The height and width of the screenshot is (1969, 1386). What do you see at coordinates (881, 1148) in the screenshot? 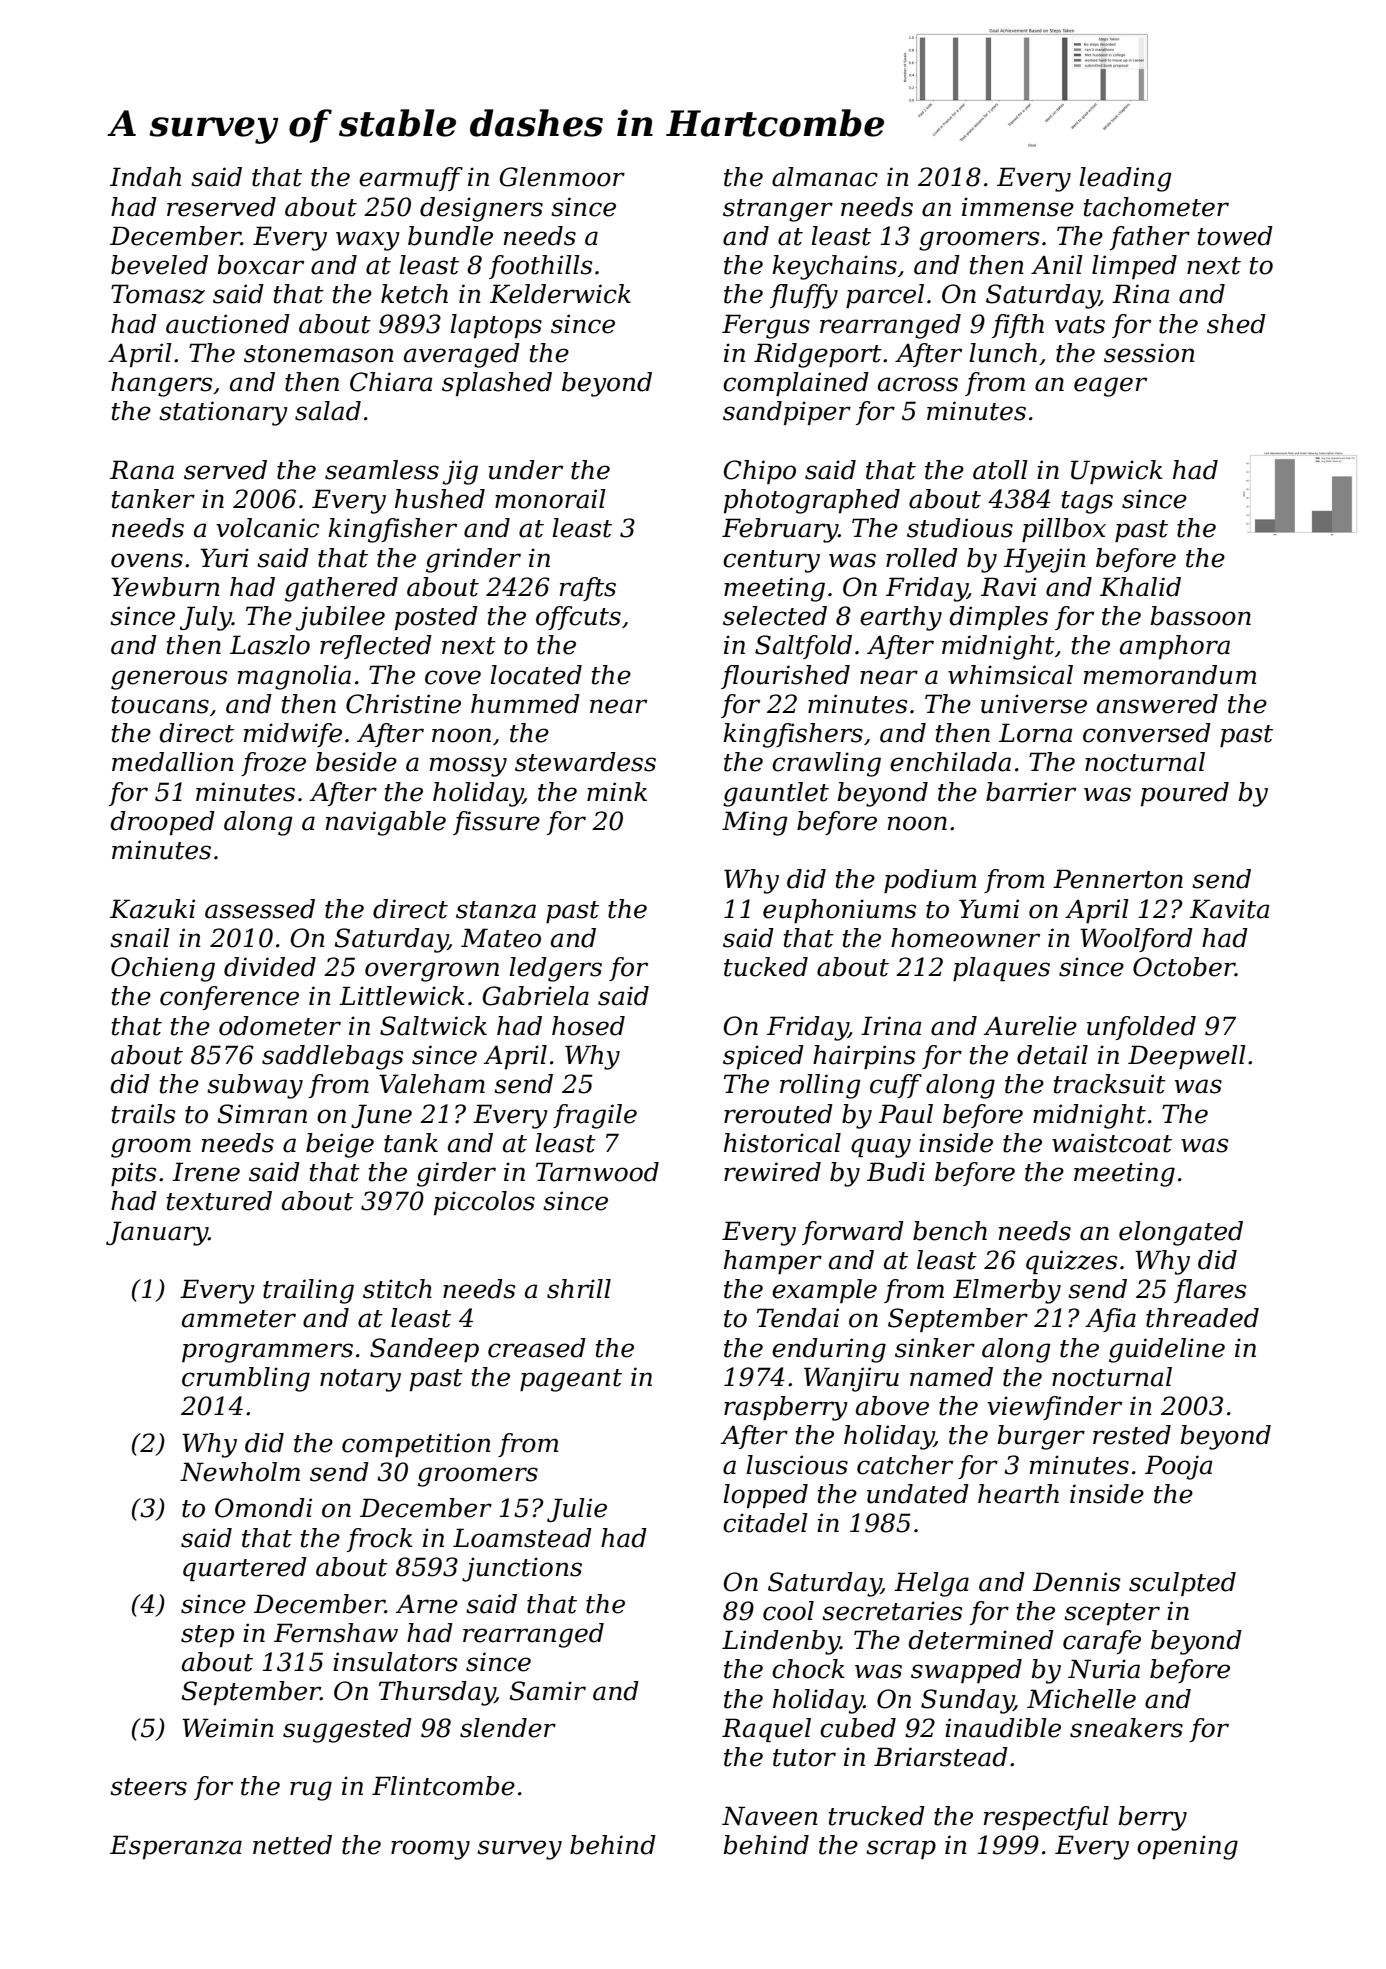
I see `quay` at bounding box center [881, 1148].
